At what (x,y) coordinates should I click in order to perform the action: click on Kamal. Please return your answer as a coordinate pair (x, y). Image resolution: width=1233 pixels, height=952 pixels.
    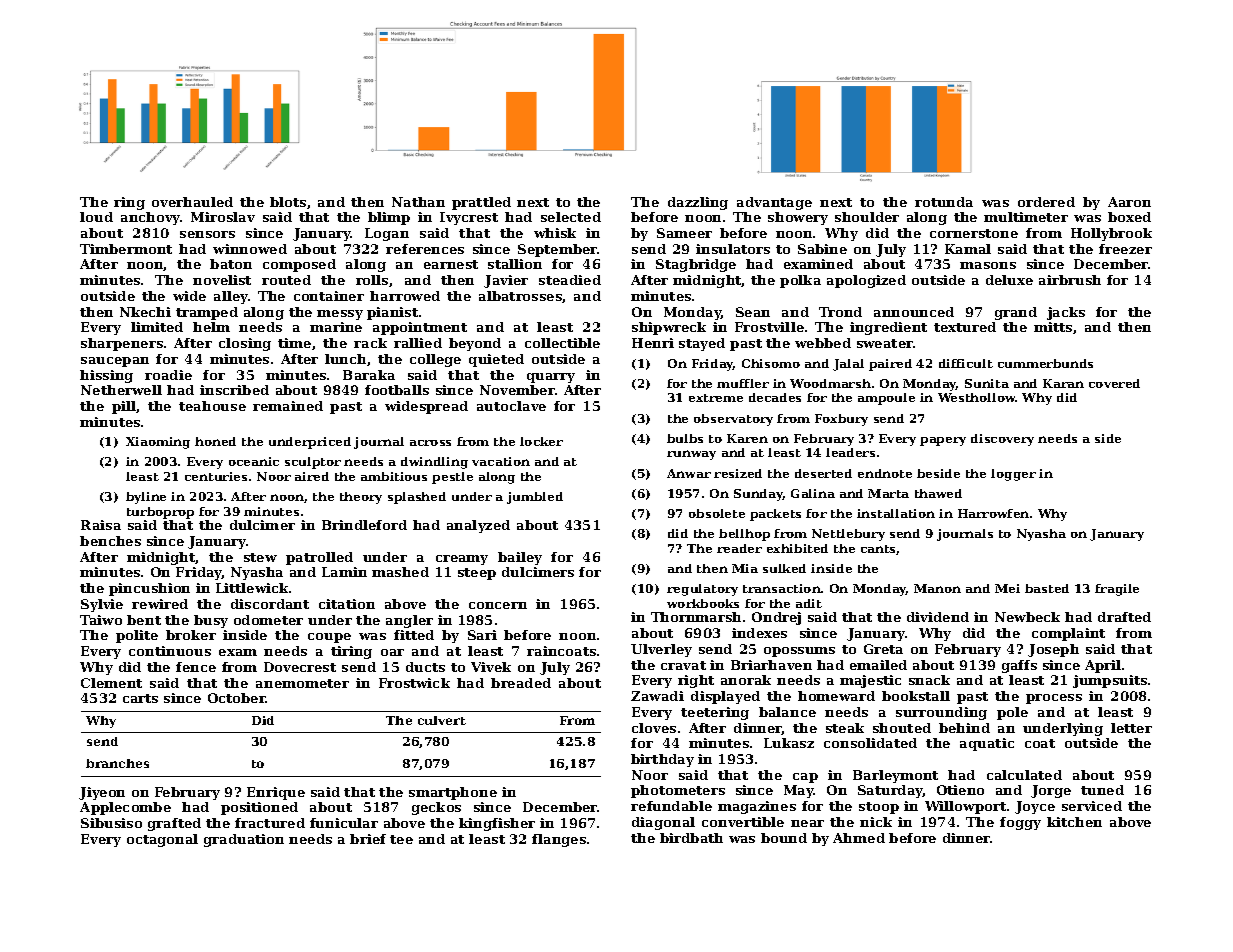
    Looking at the image, I should click on (968, 249).
